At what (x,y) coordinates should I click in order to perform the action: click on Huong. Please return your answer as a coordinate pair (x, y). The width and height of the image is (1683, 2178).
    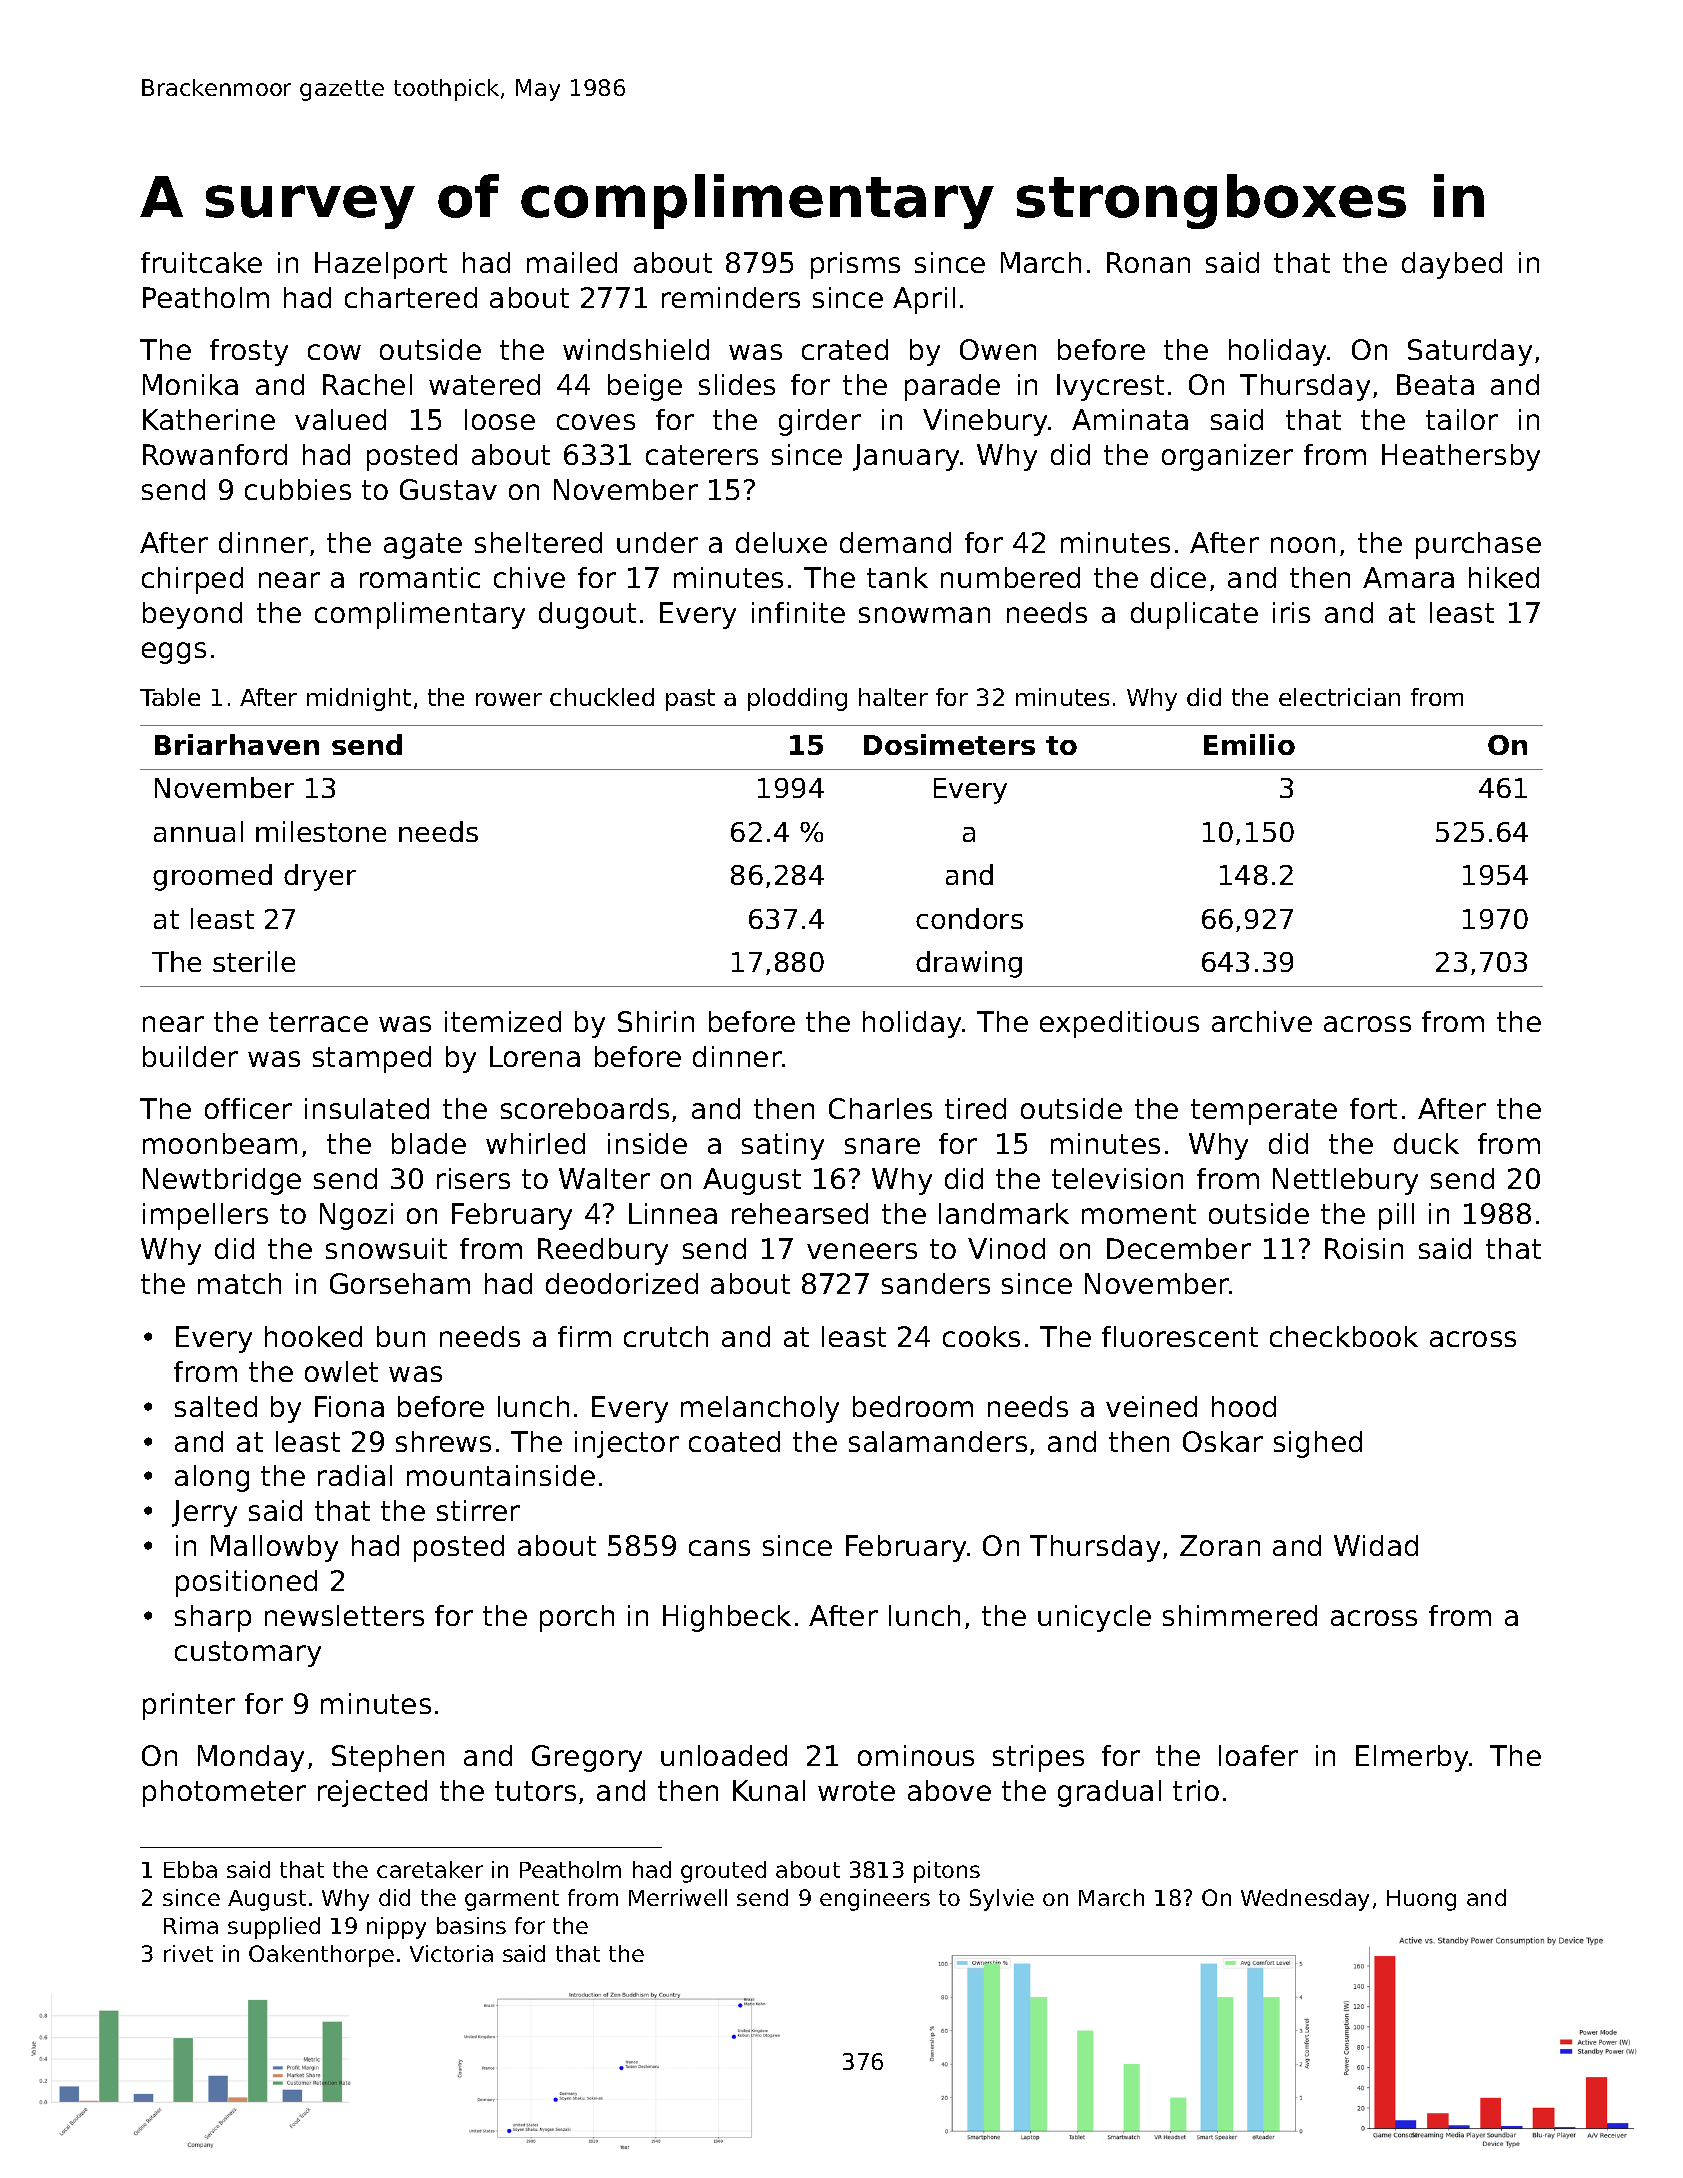
    Looking at the image, I should click on (1421, 1900).
